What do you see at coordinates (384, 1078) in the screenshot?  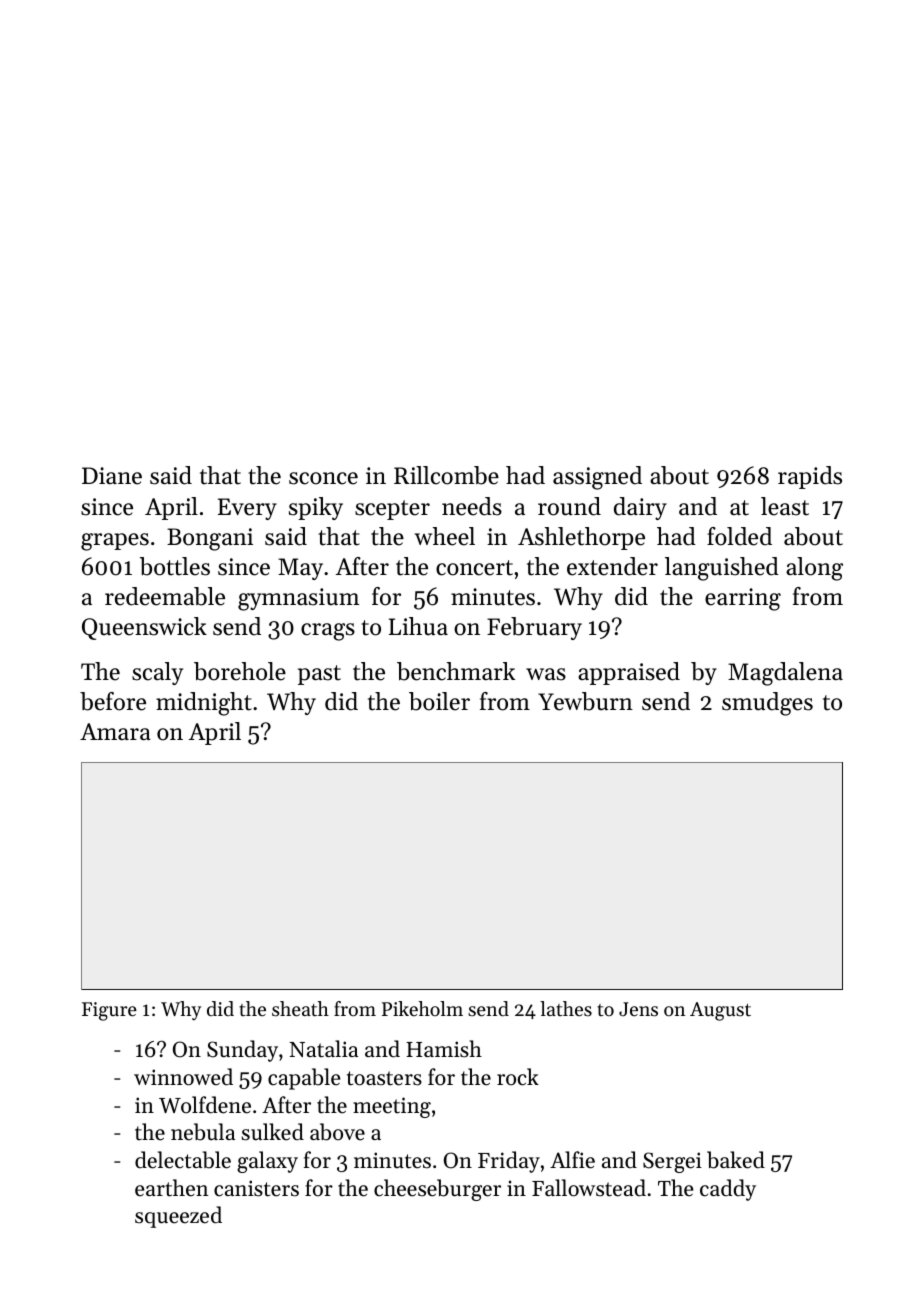 I see `toasters` at bounding box center [384, 1078].
